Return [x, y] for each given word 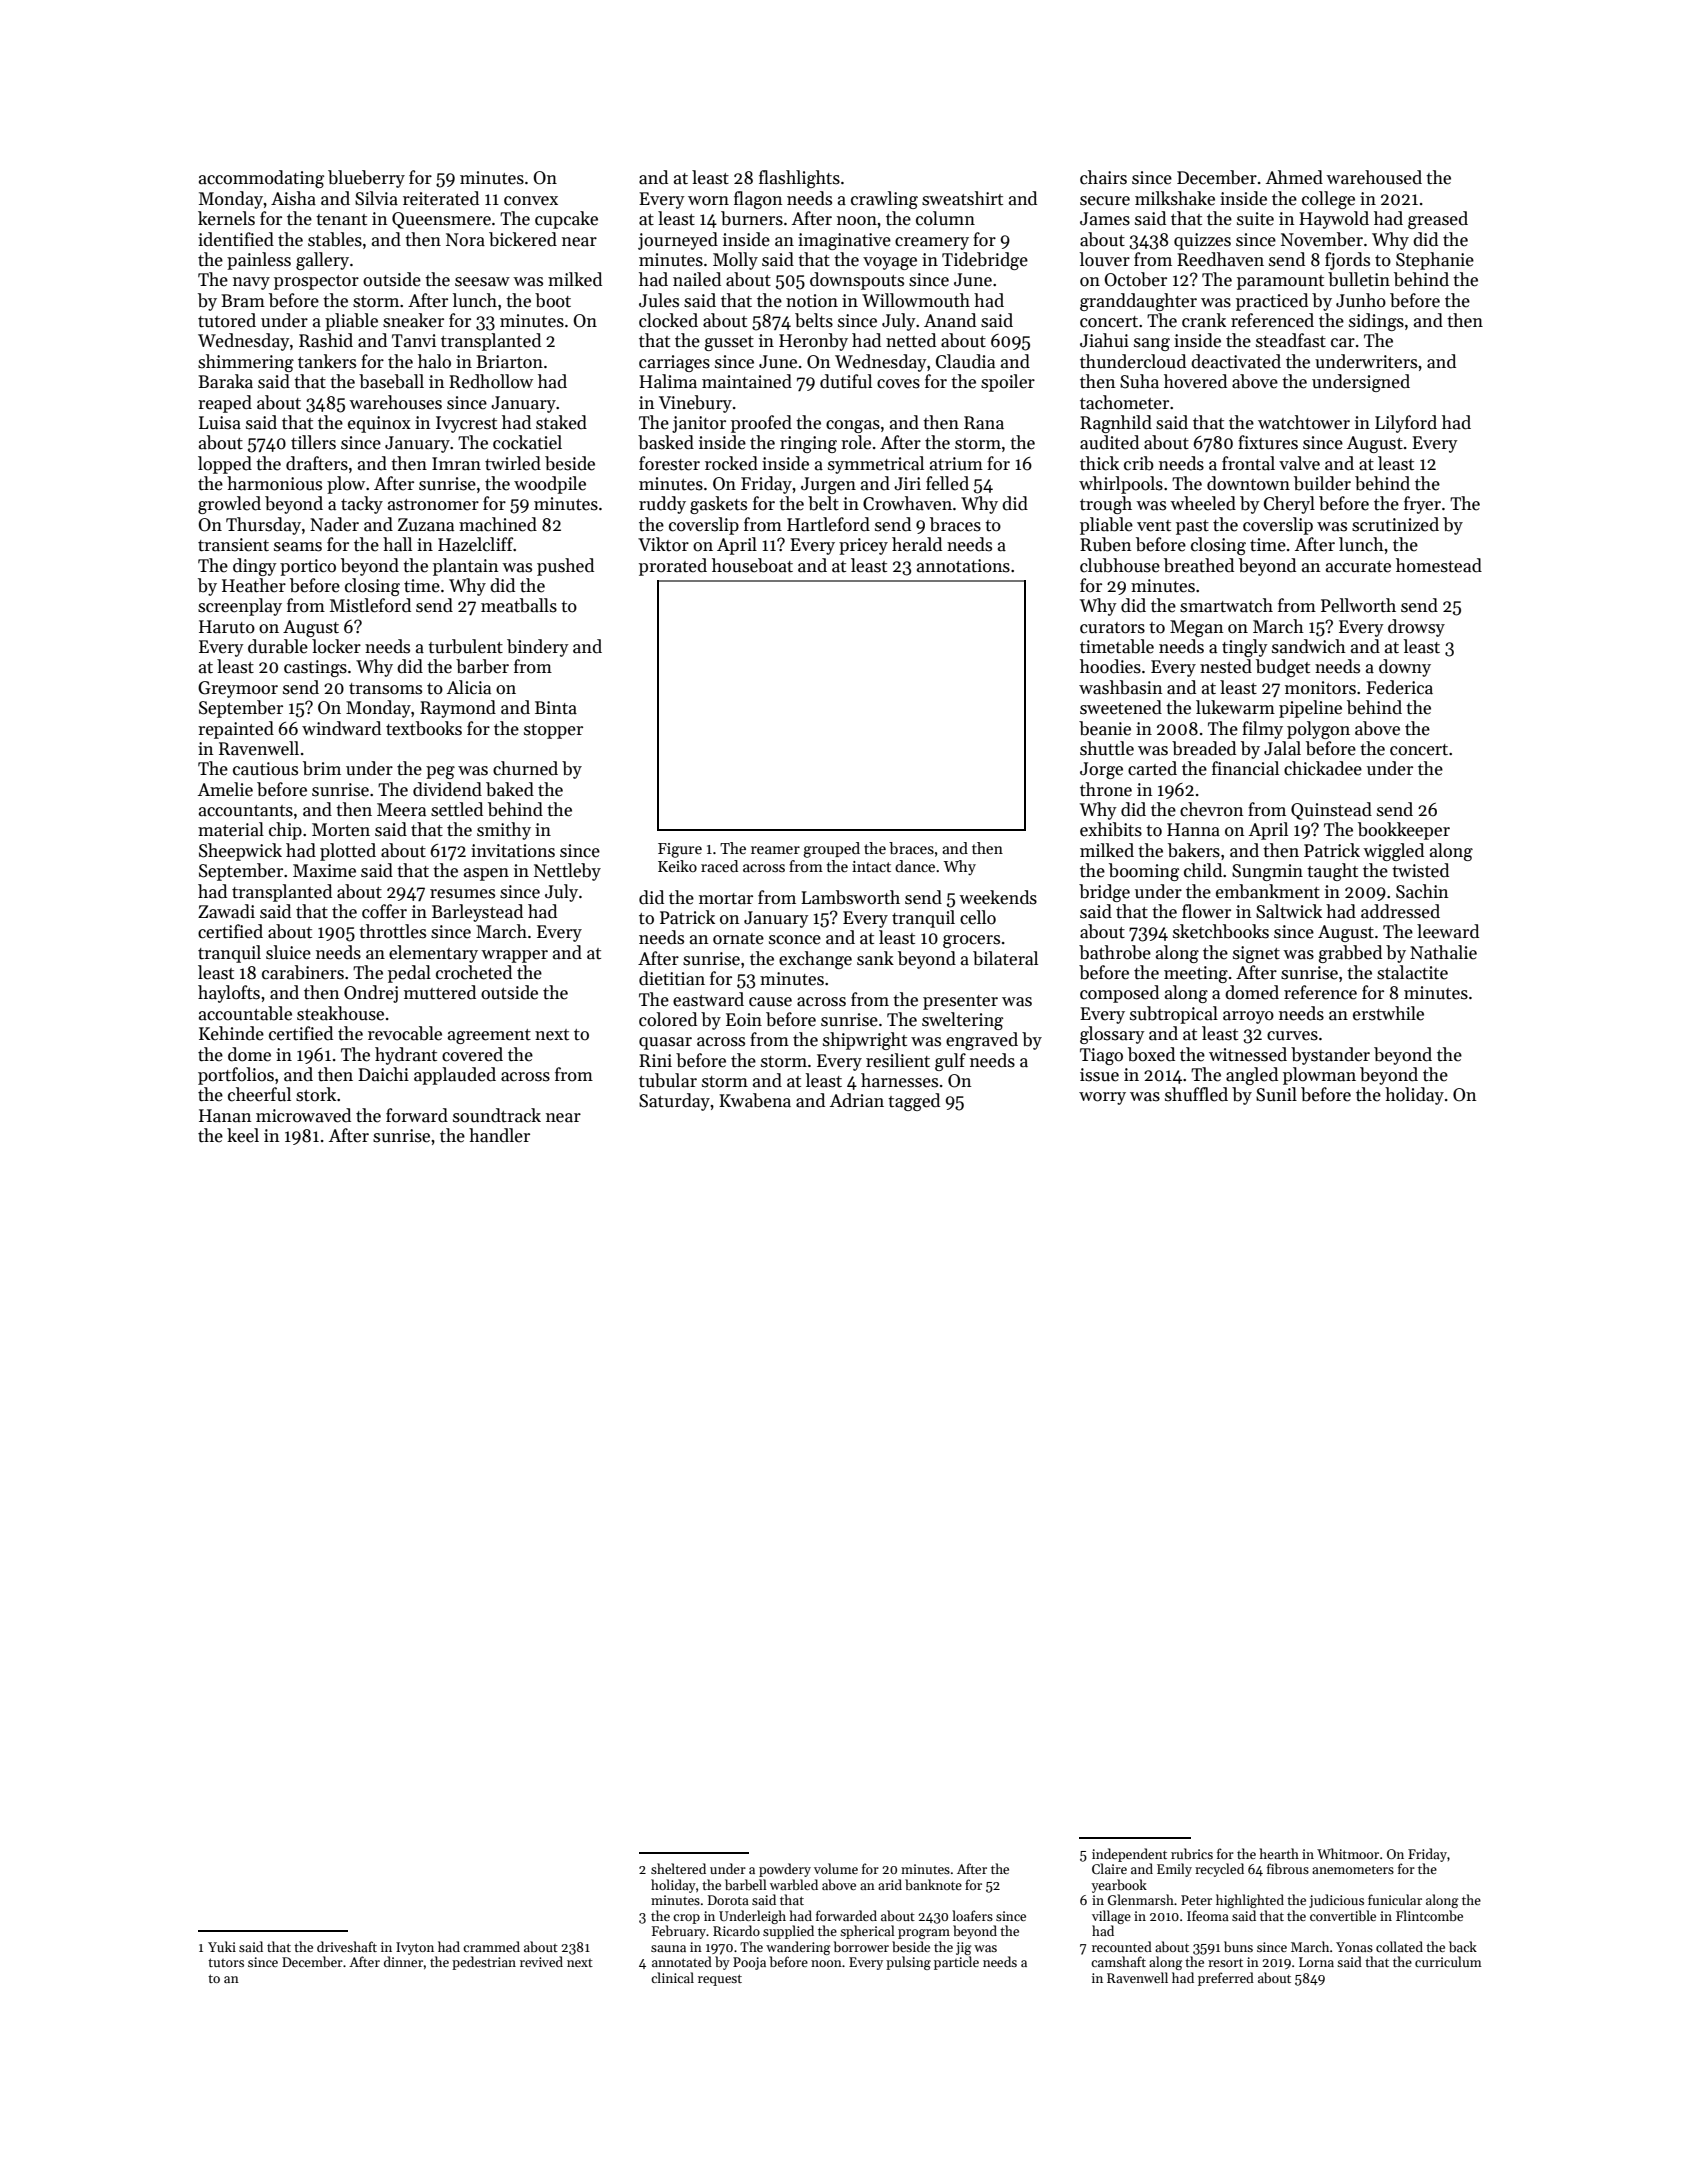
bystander [1330, 1056]
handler [499, 1135]
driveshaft [347, 1946]
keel [243, 1135]
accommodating [261, 179]
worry [1102, 1098]
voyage [890, 263]
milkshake [1175, 198]
